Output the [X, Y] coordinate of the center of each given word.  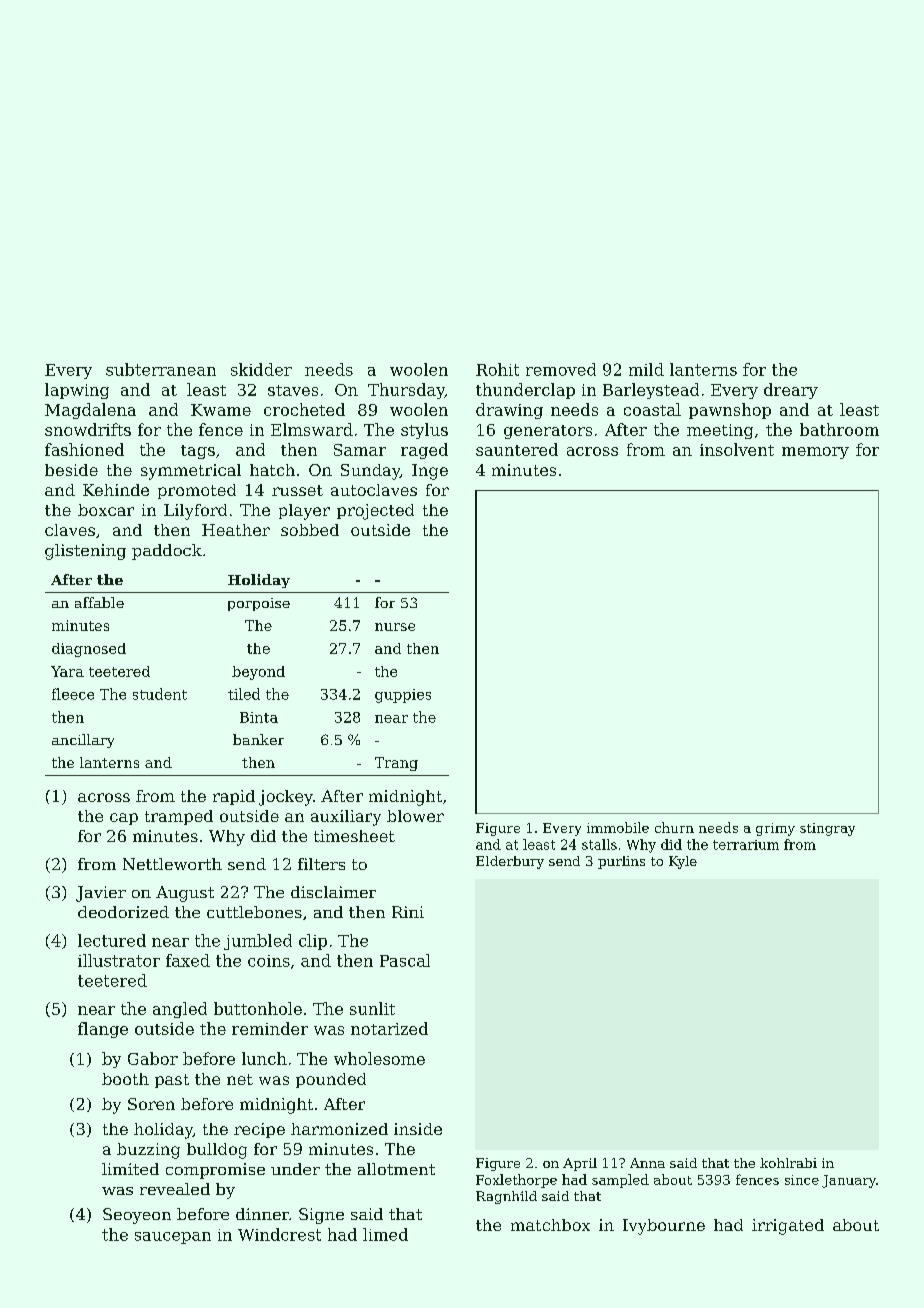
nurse [395, 627]
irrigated [788, 1227]
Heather [236, 530]
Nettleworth [172, 864]
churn [674, 827]
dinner [262, 1214]
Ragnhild [506, 1197]
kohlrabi [788, 1163]
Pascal [405, 960]
